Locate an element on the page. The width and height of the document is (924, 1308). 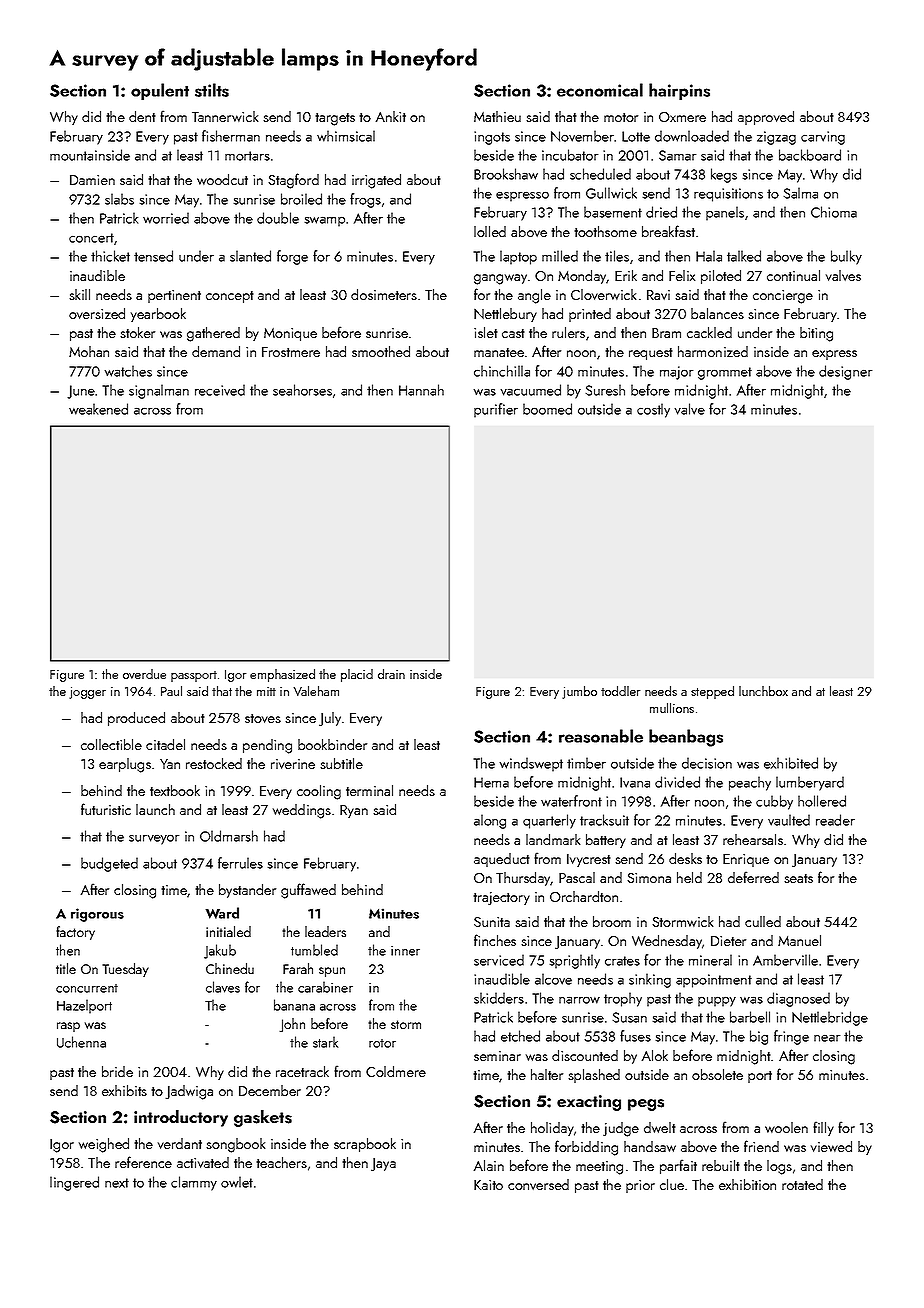
drain is located at coordinates (391, 674).
